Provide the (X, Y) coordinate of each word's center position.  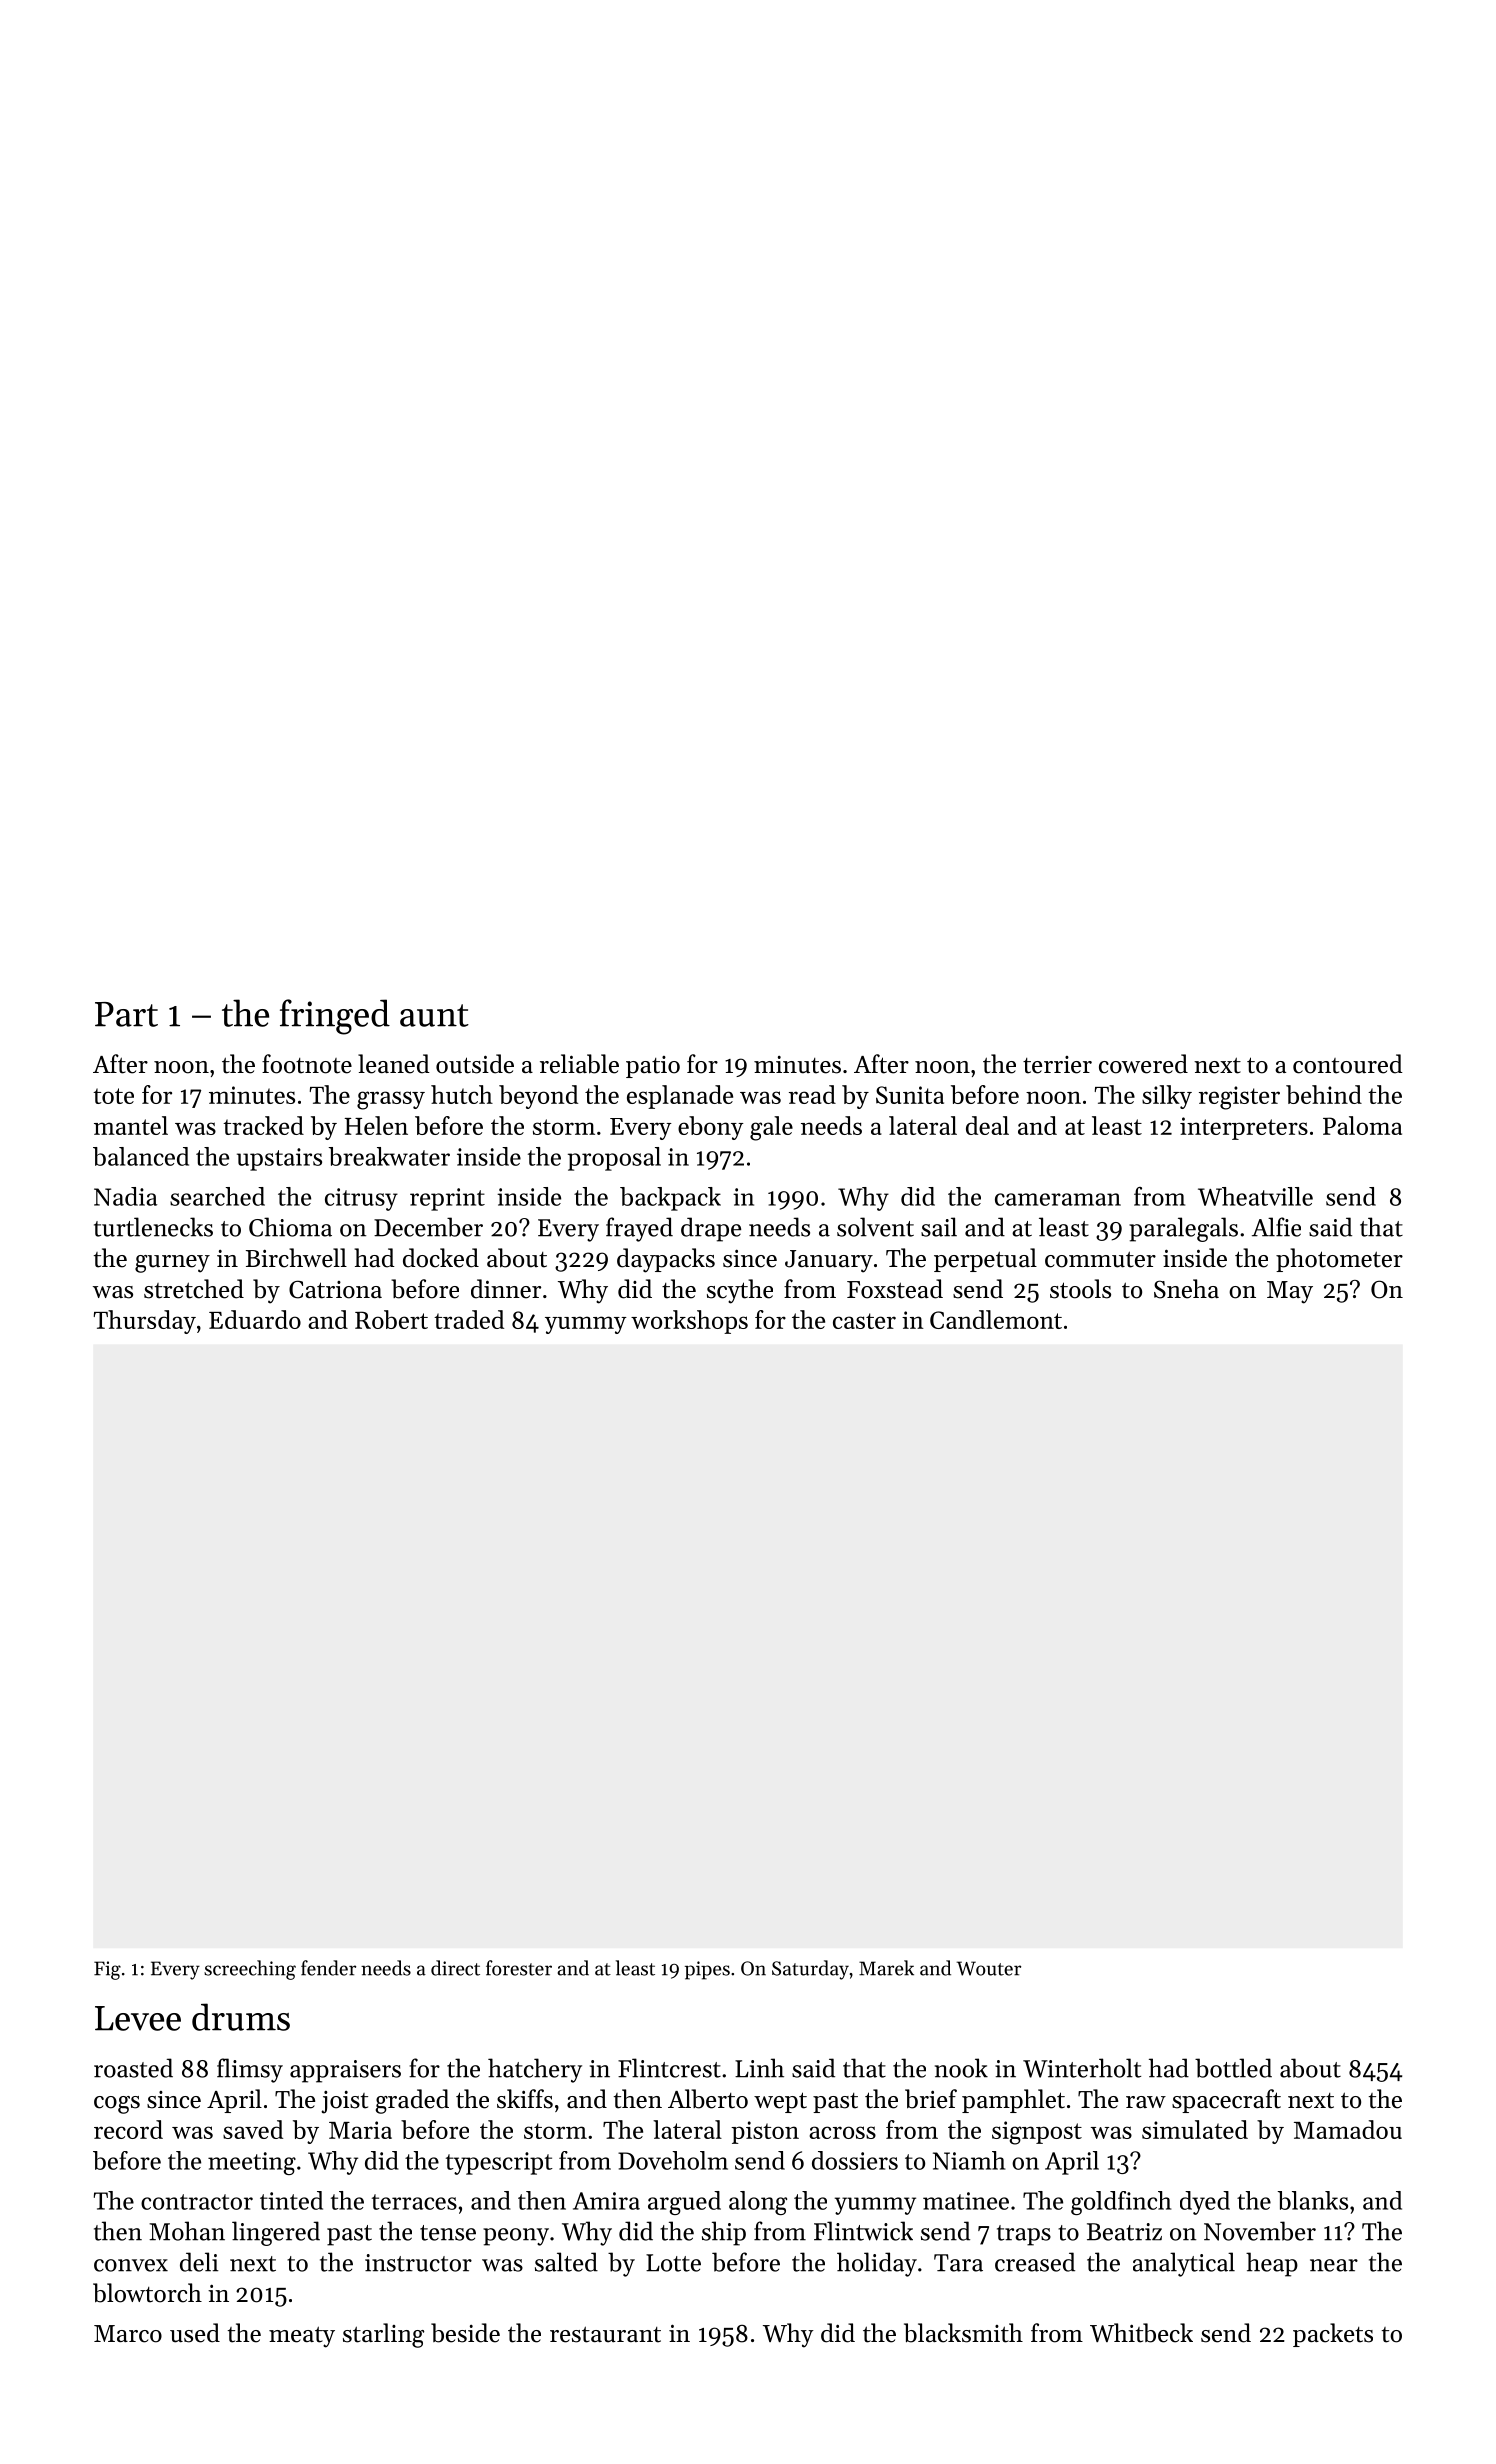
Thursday (145, 1322)
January (829, 1261)
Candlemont (996, 1319)
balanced (141, 1156)
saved (253, 2129)
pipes (707, 1970)
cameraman (1058, 1199)
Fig (107, 1970)
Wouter (988, 1968)
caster (864, 1321)
